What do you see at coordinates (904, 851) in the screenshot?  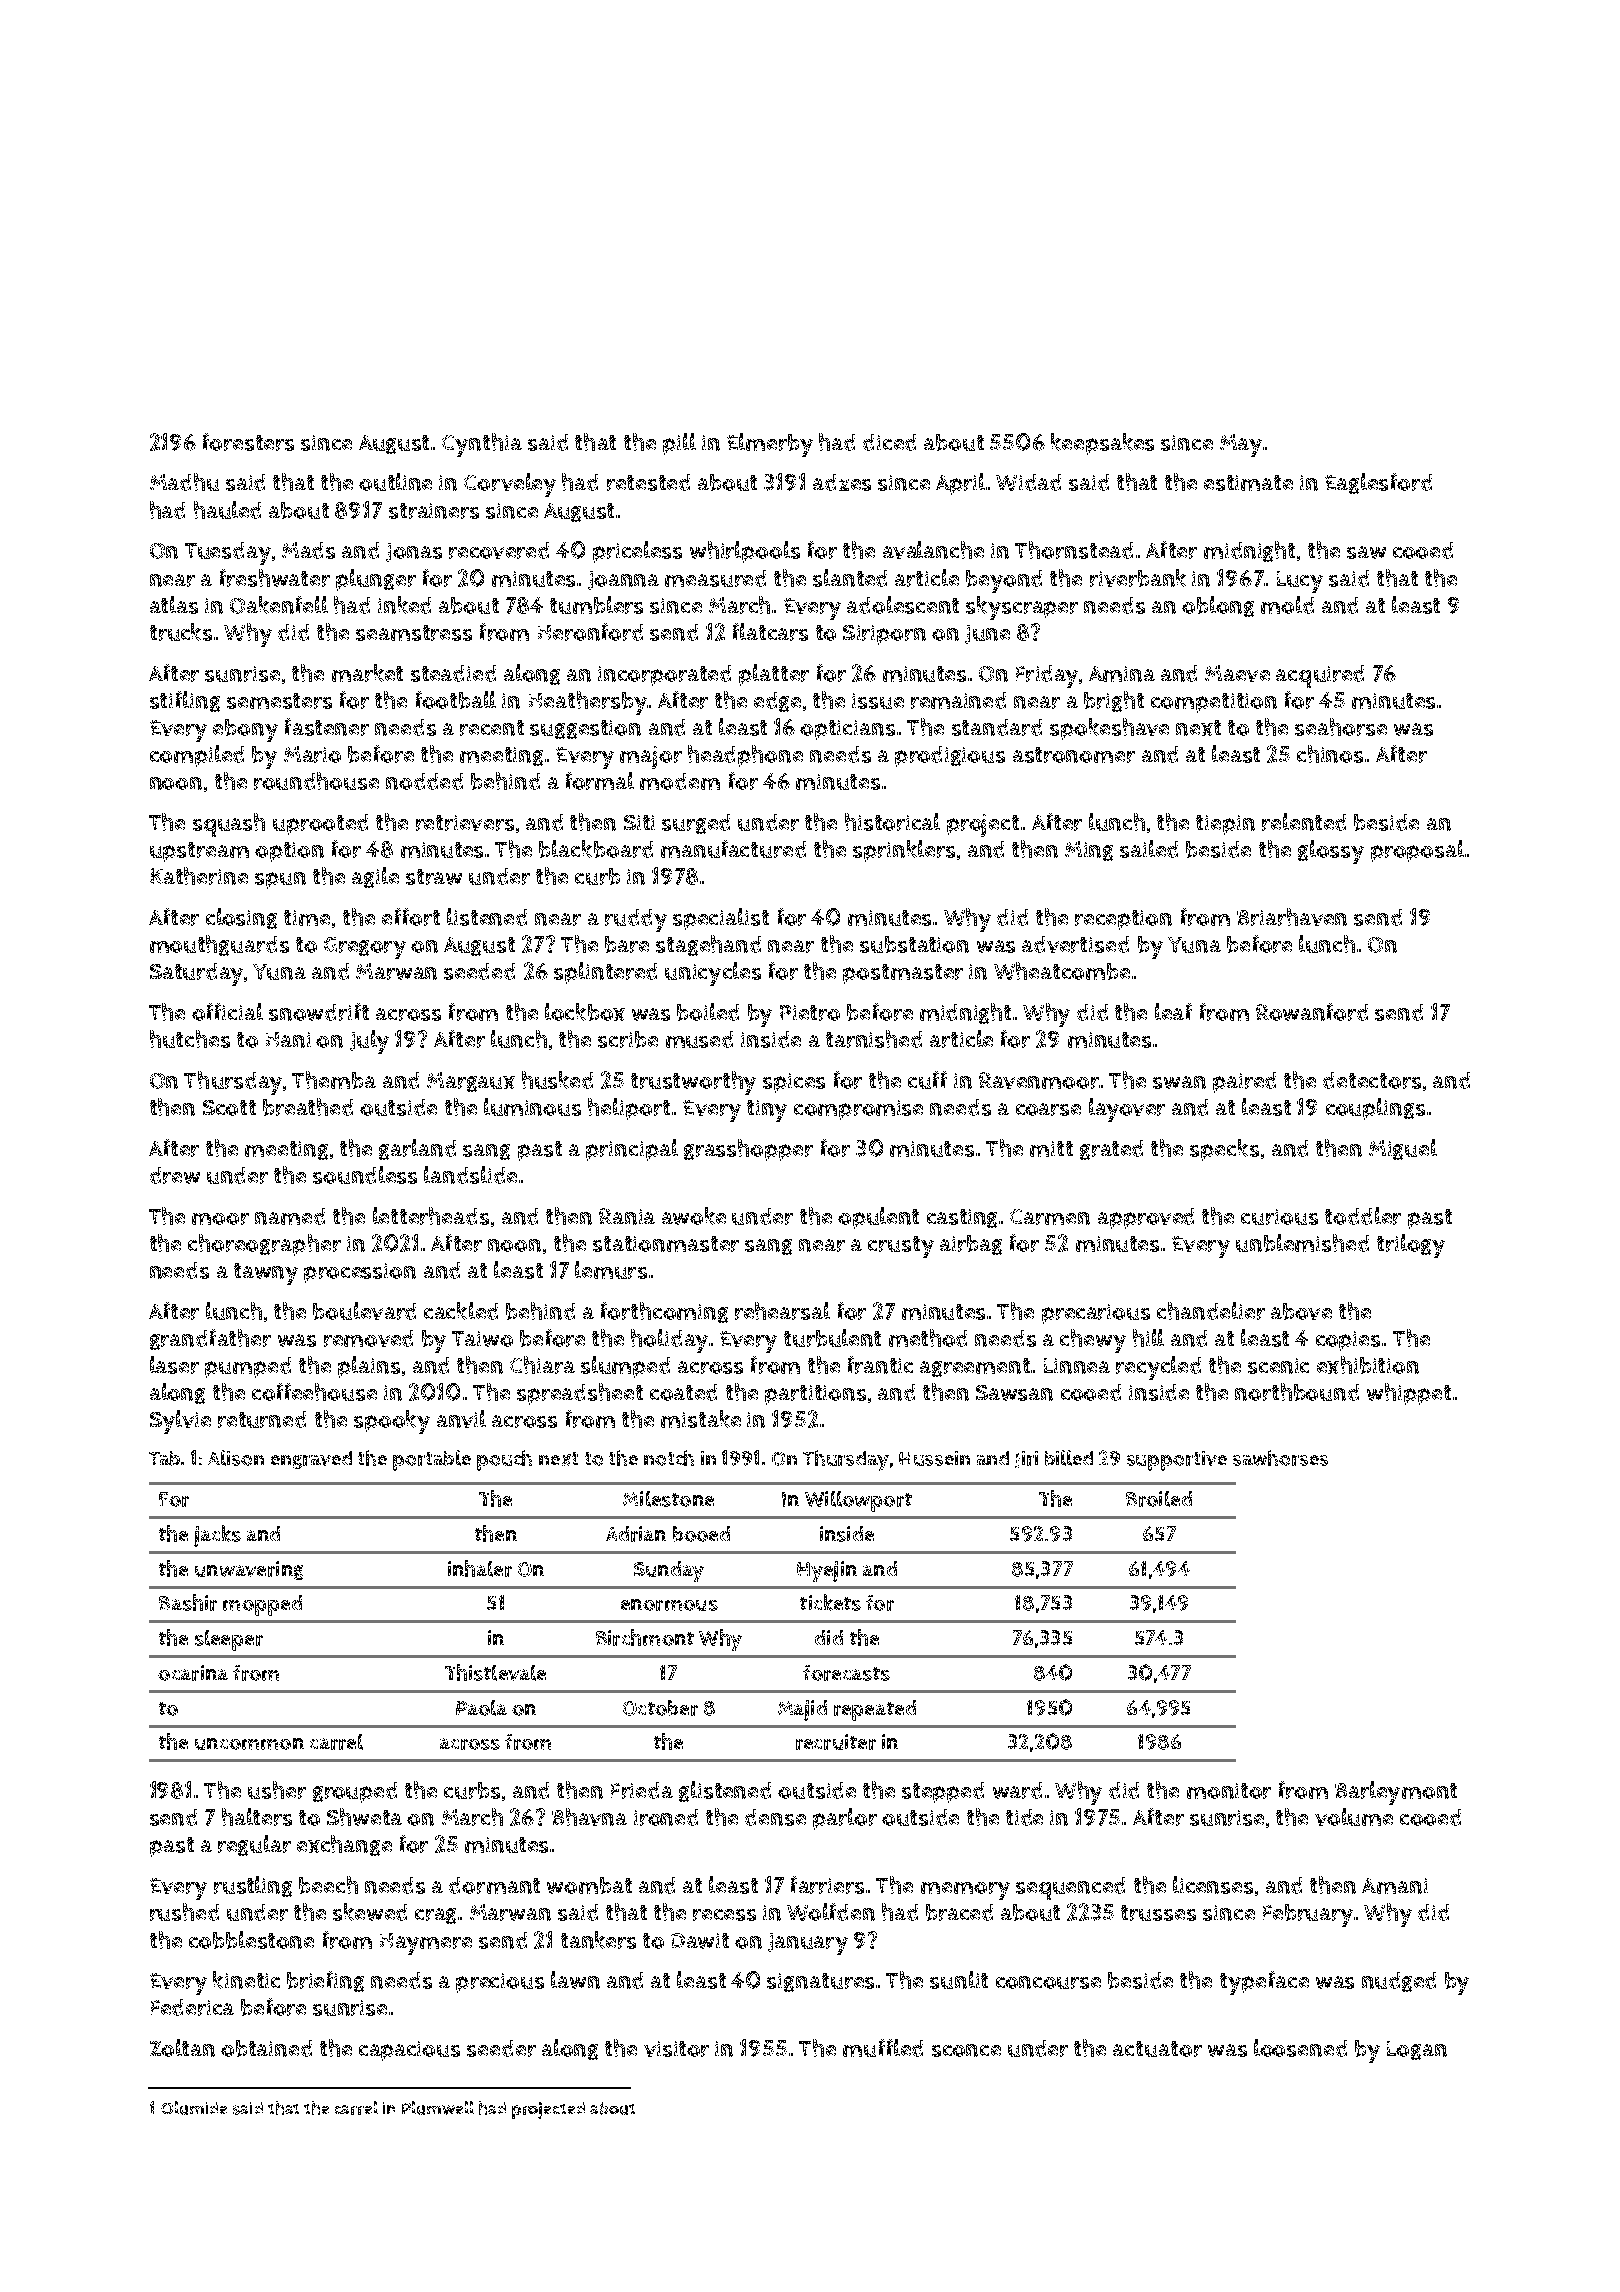 I see `sprinklers` at bounding box center [904, 851].
